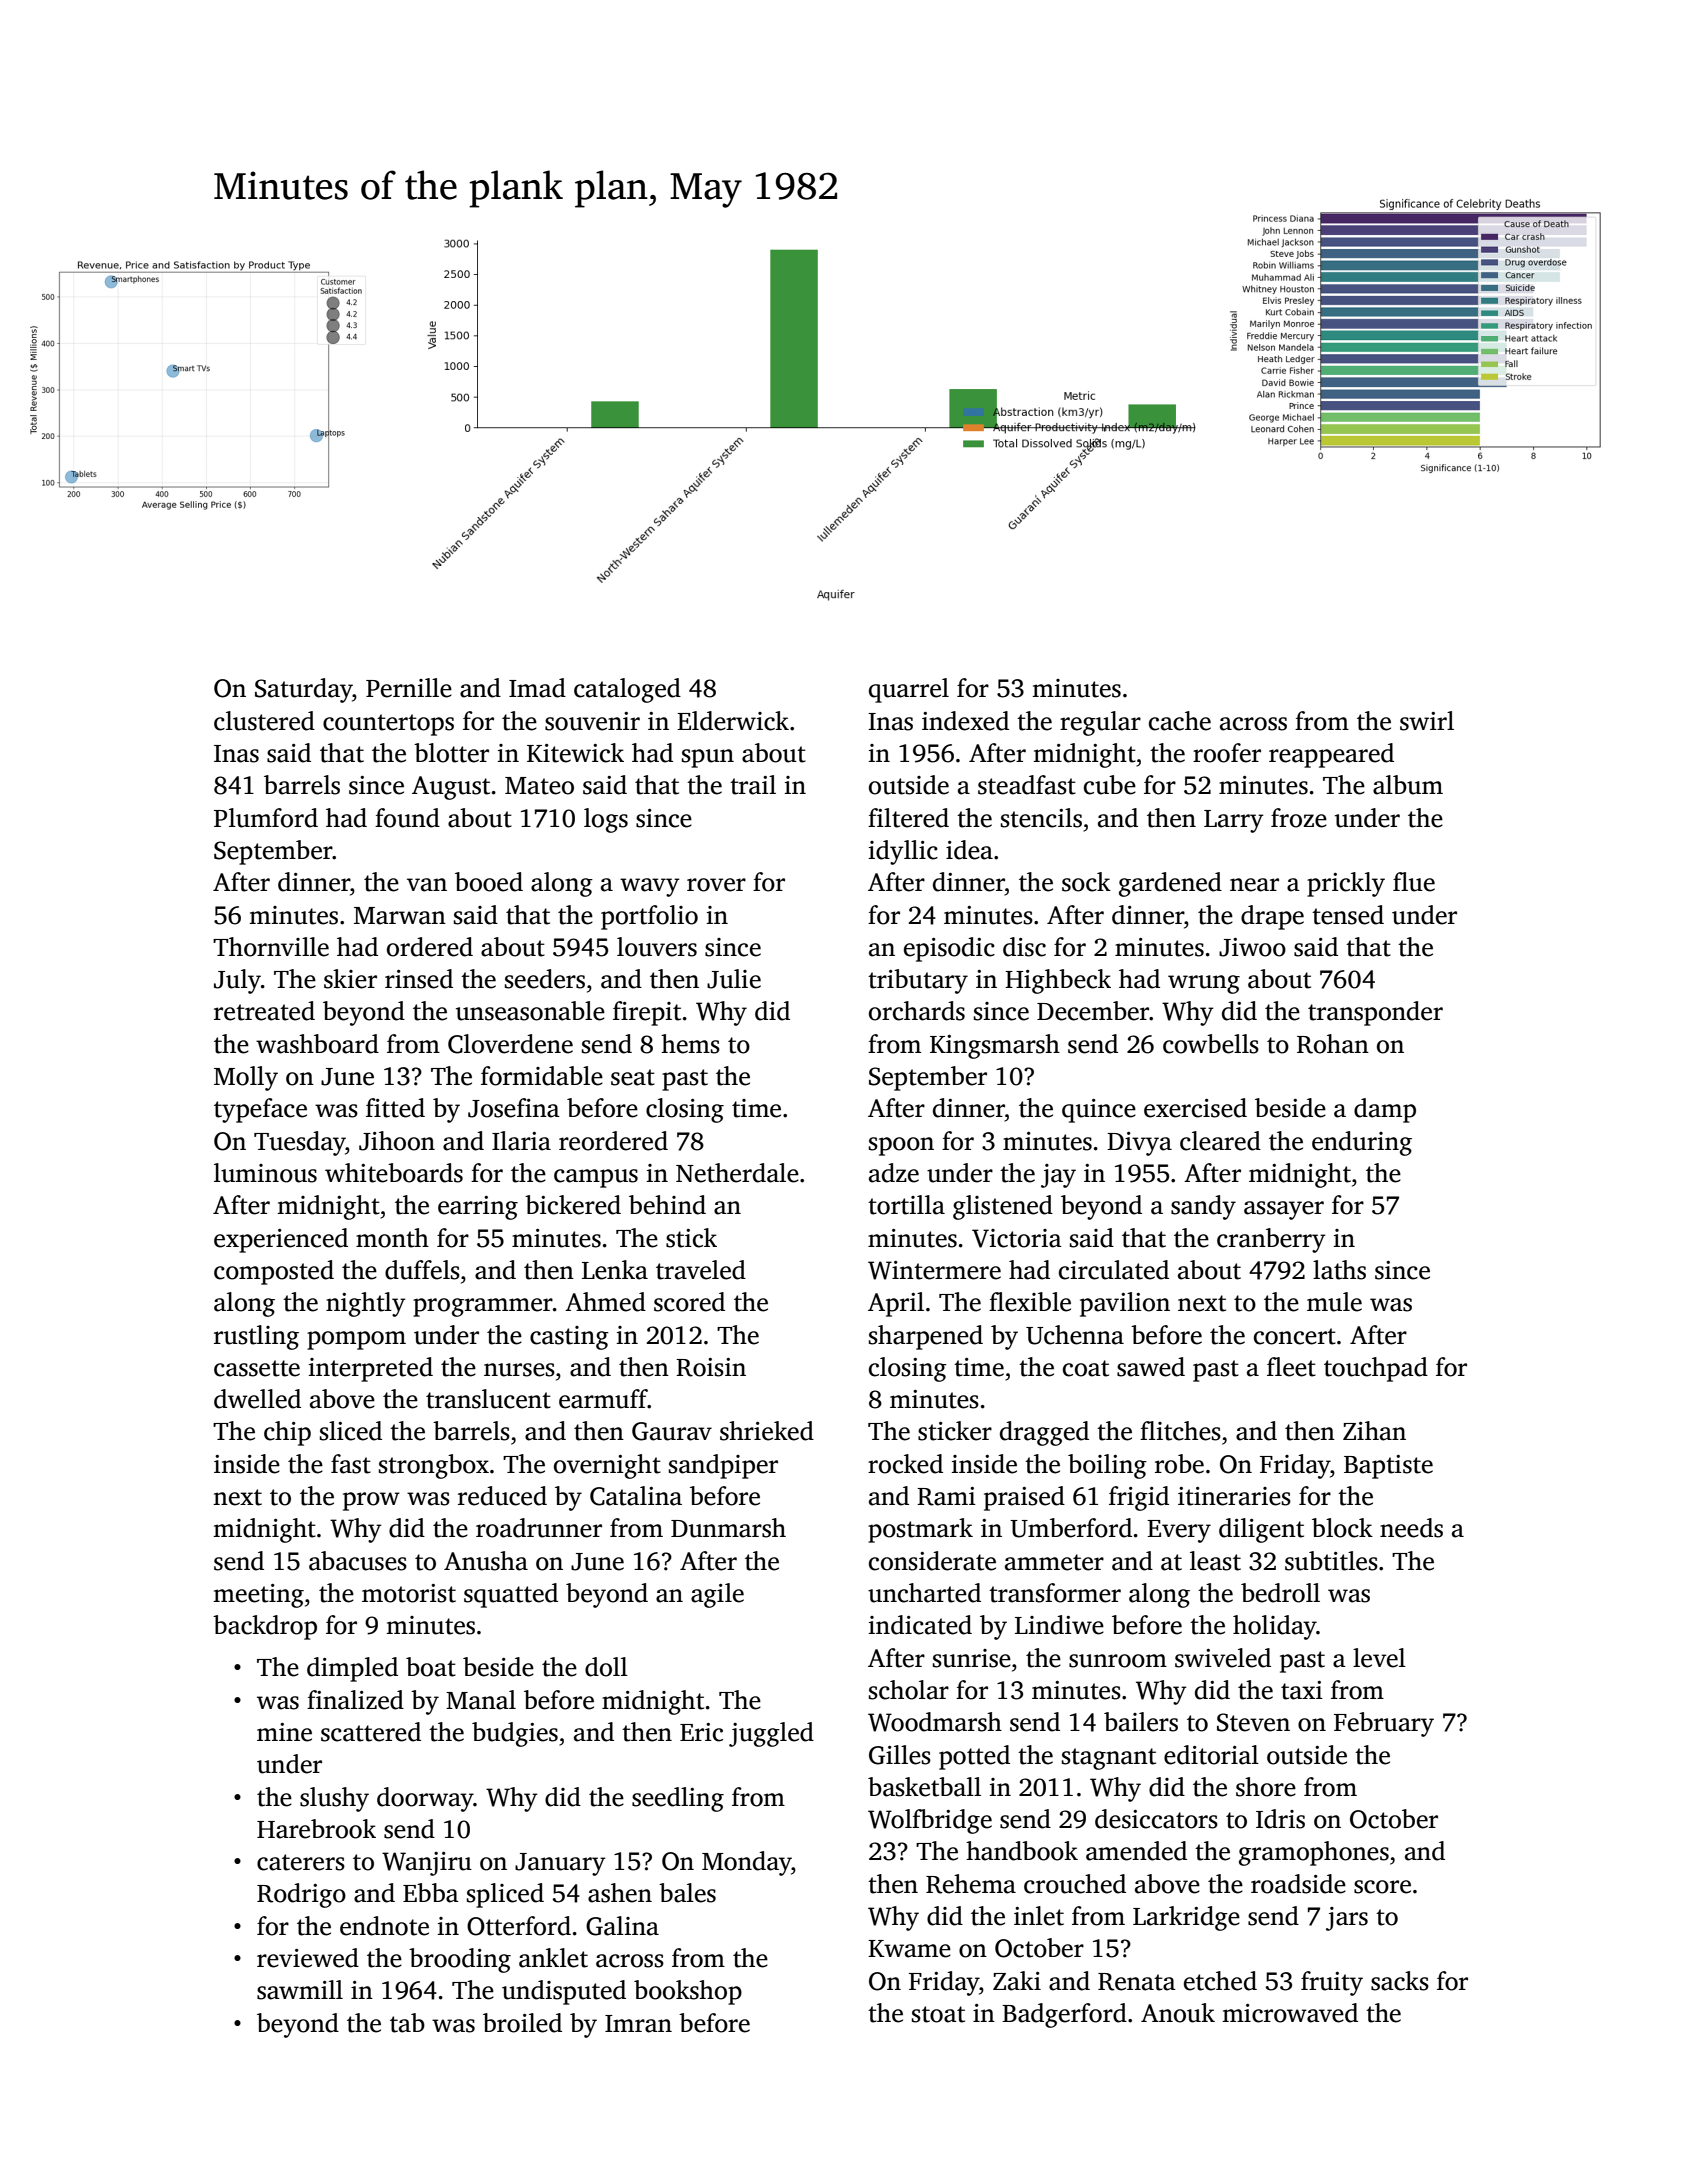  I want to click on found, so click(407, 818).
